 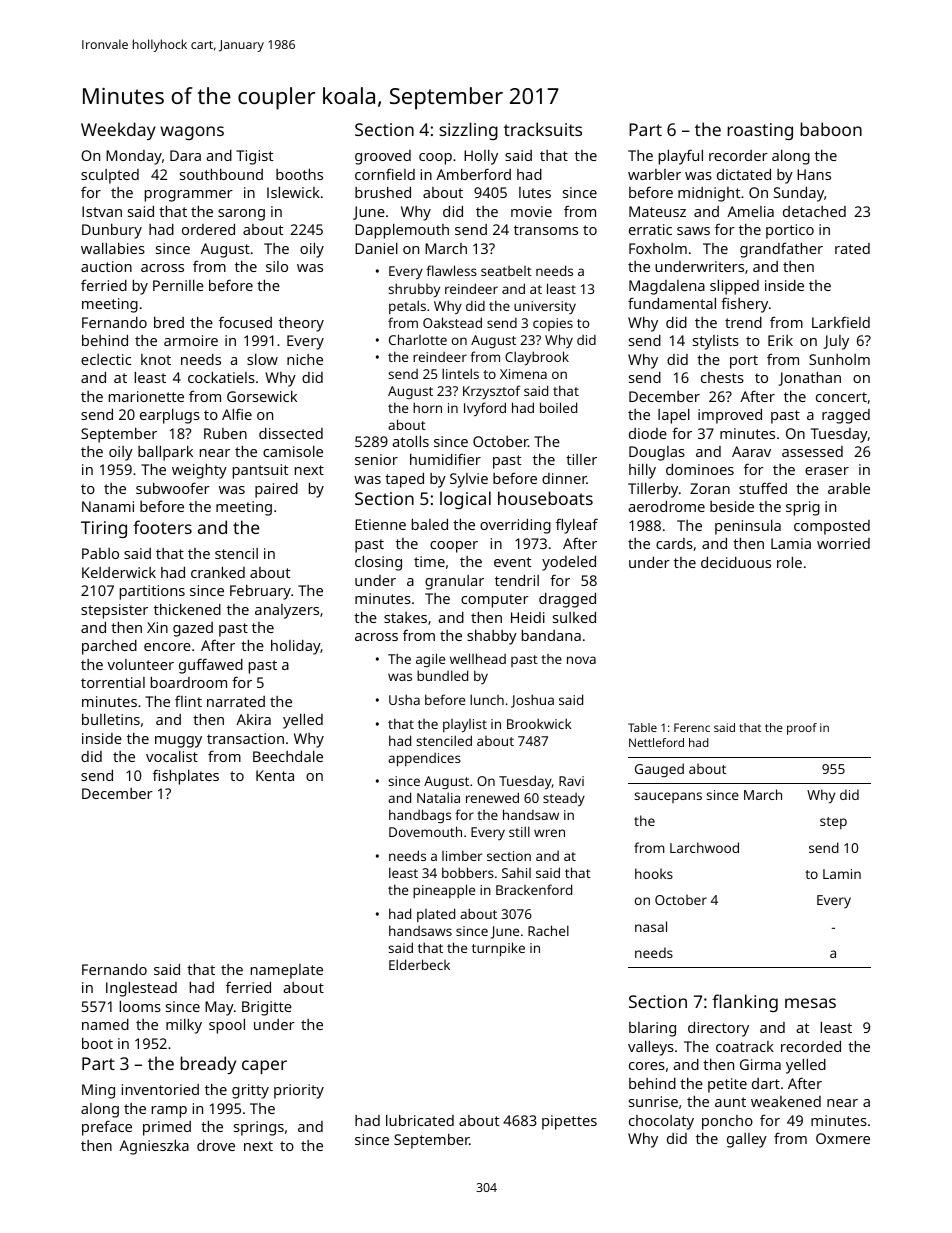 What do you see at coordinates (208, 229) in the document?
I see `ordered` at bounding box center [208, 229].
